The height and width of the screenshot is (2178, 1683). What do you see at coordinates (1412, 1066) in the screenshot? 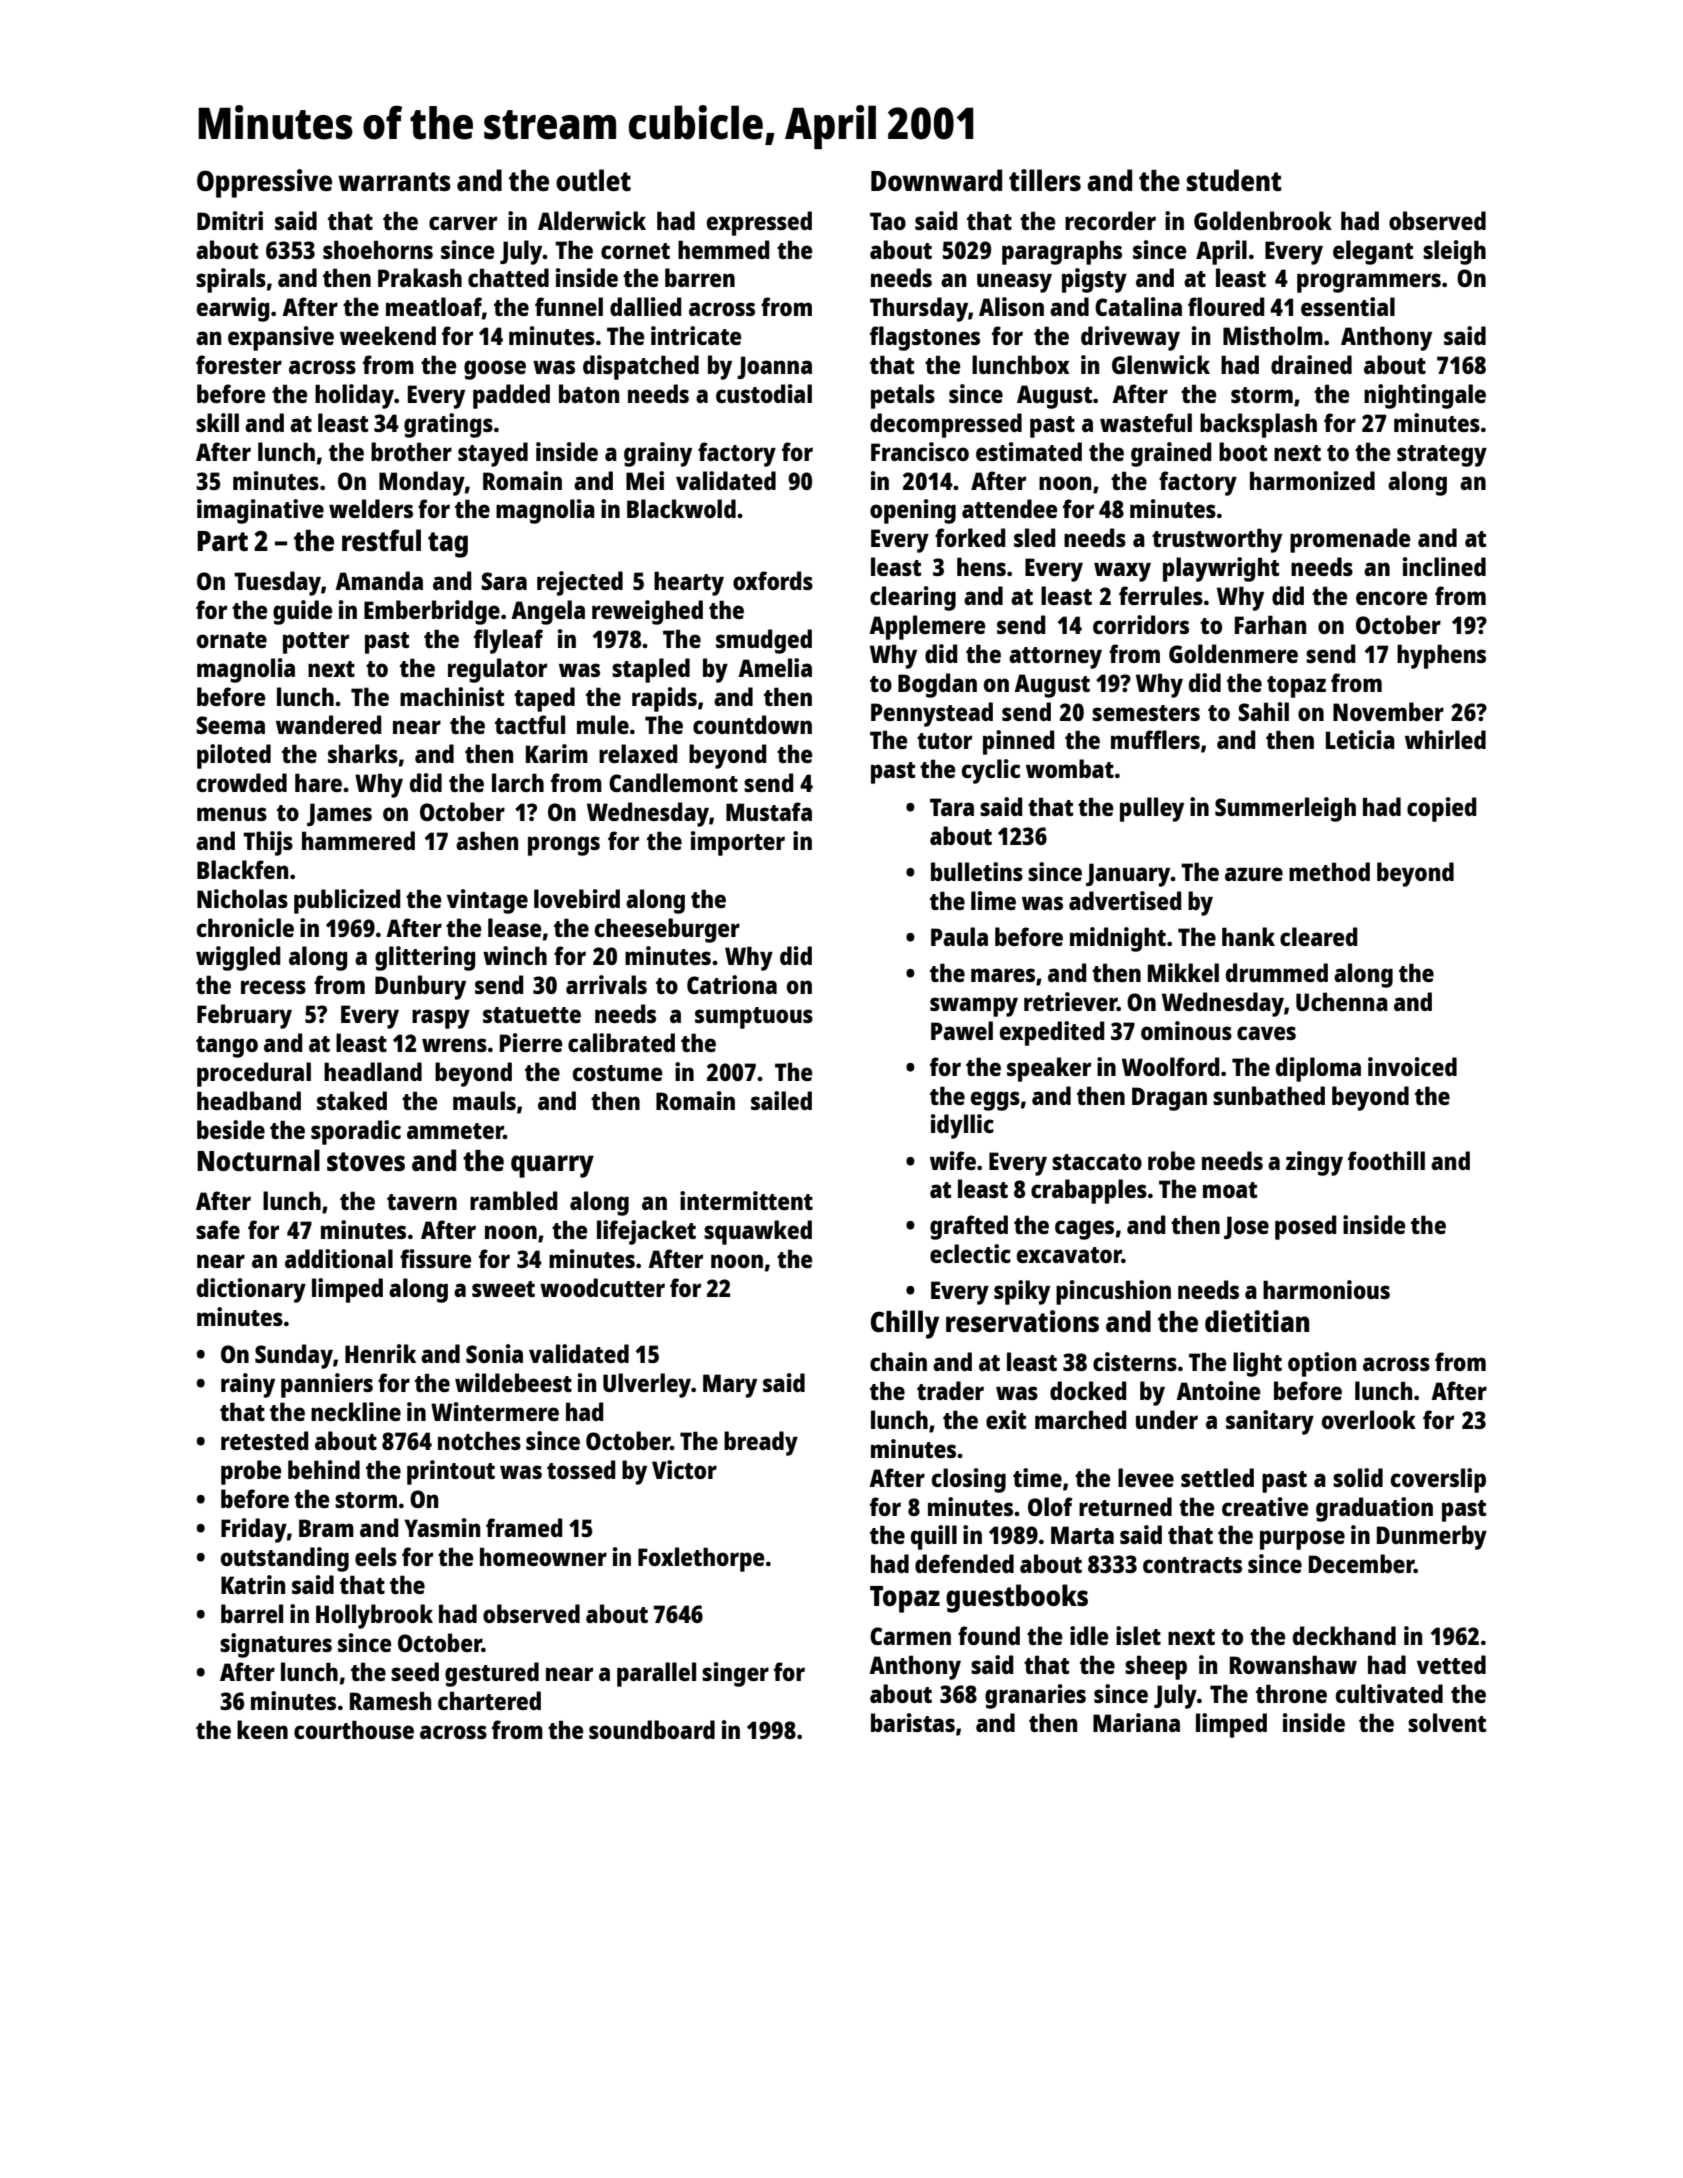
I see `invoiced` at bounding box center [1412, 1066].
